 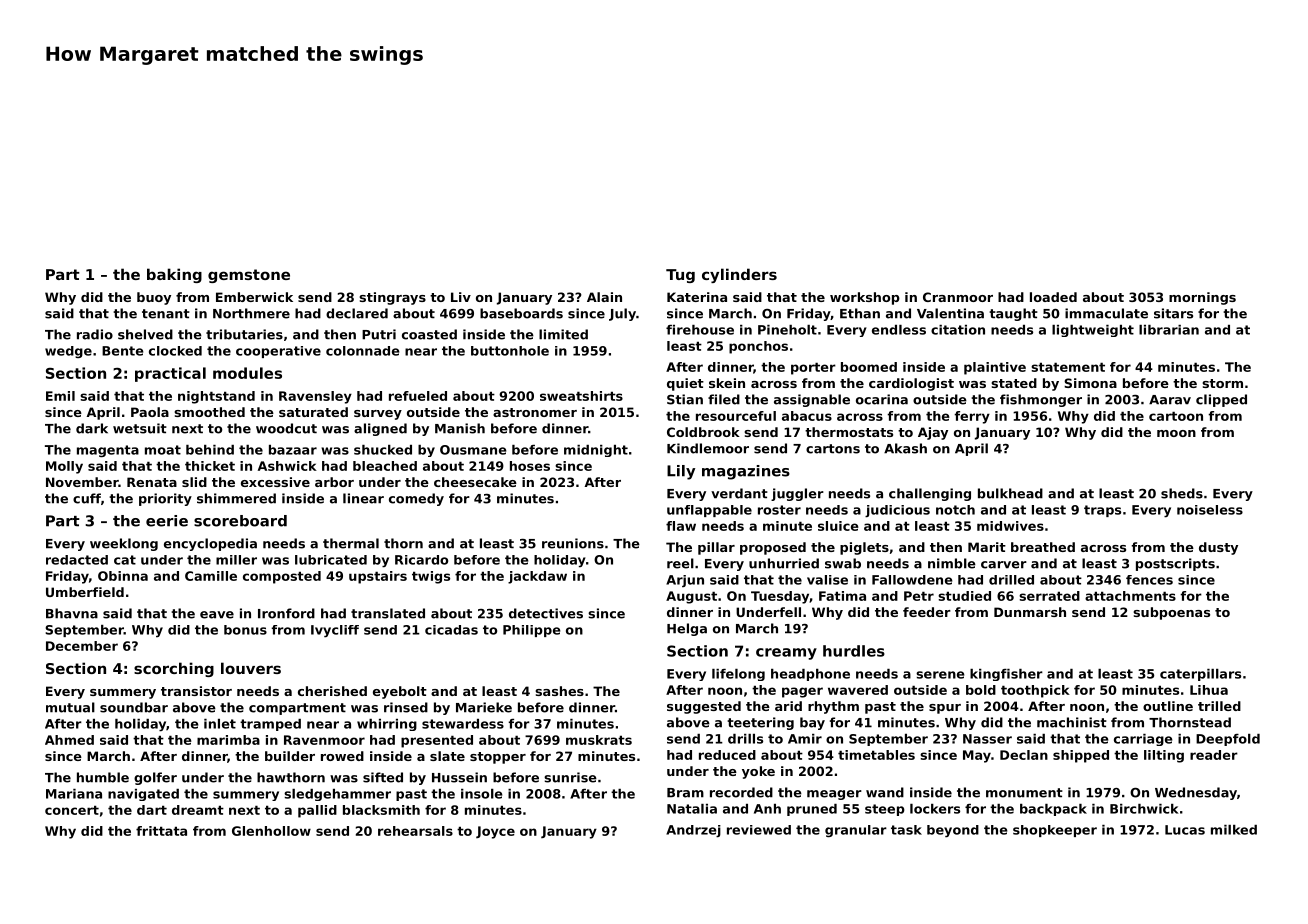 I want to click on Akash, so click(x=905, y=448).
